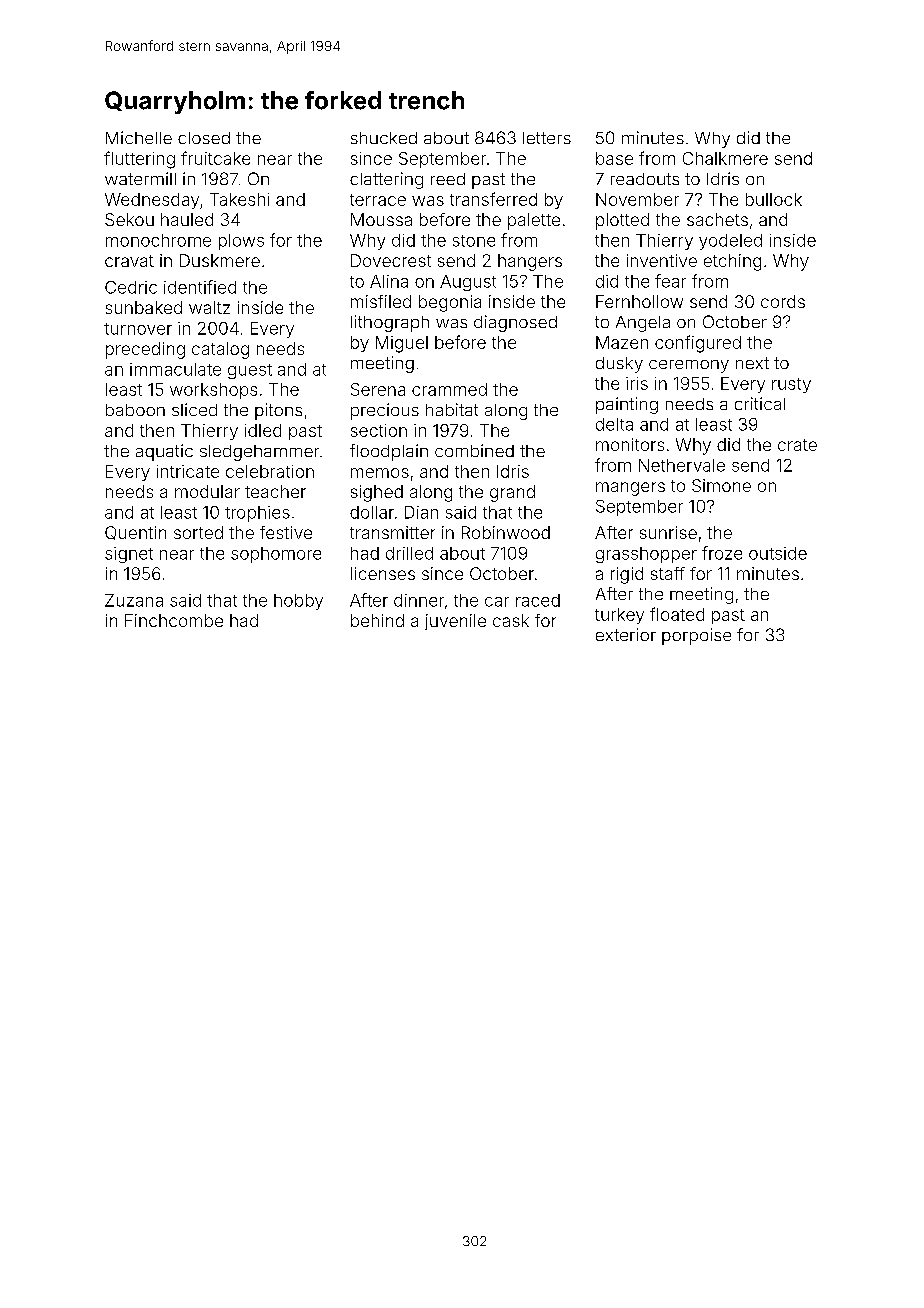 Image resolution: width=924 pixels, height=1308 pixels. Describe the element at coordinates (377, 620) in the page. I see `behind` at that location.
